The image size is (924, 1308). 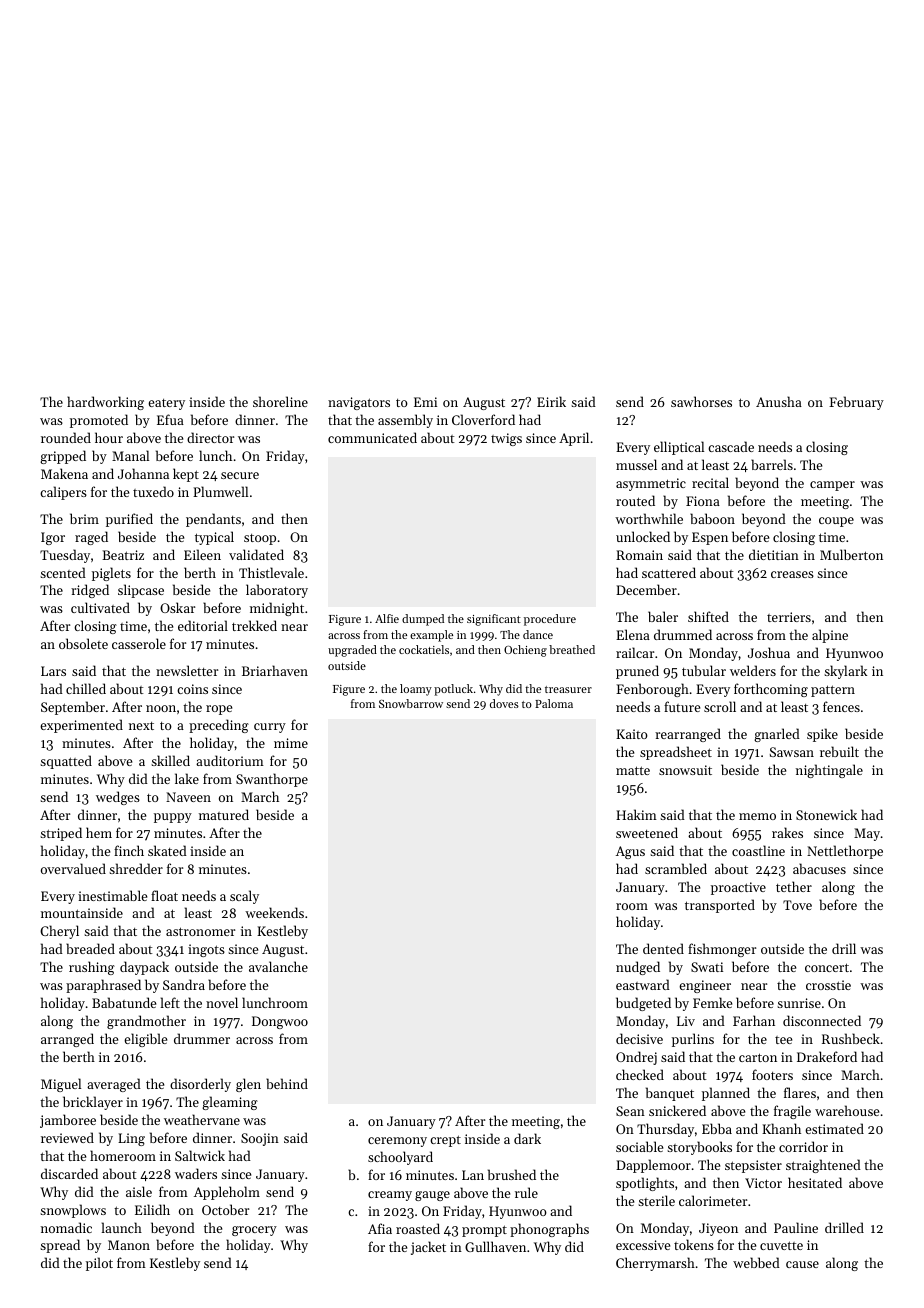 What do you see at coordinates (676, 868) in the screenshot?
I see `scrambled` at bounding box center [676, 868].
